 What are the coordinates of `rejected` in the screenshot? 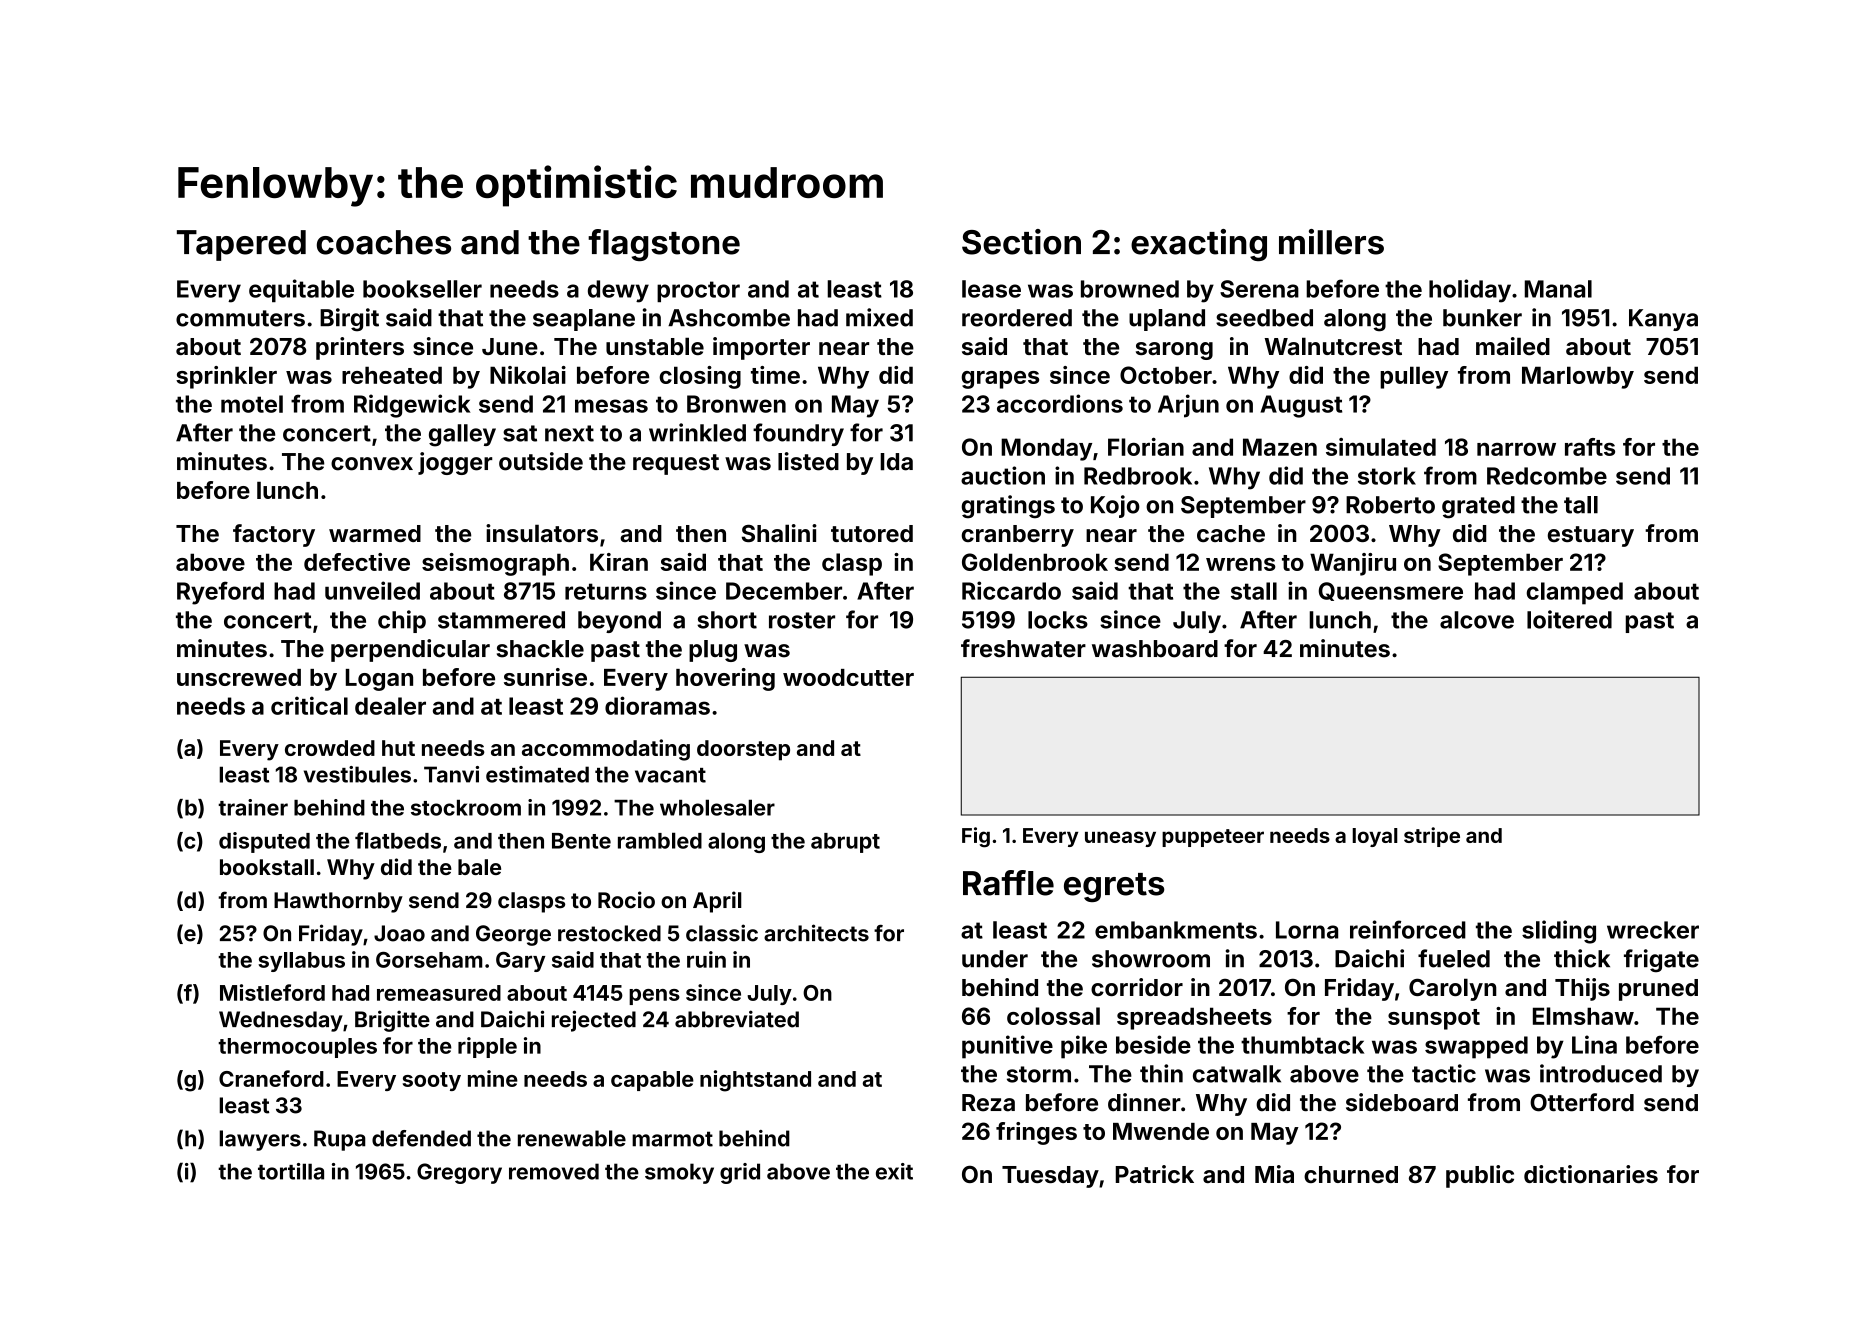 It's located at (594, 1021).
